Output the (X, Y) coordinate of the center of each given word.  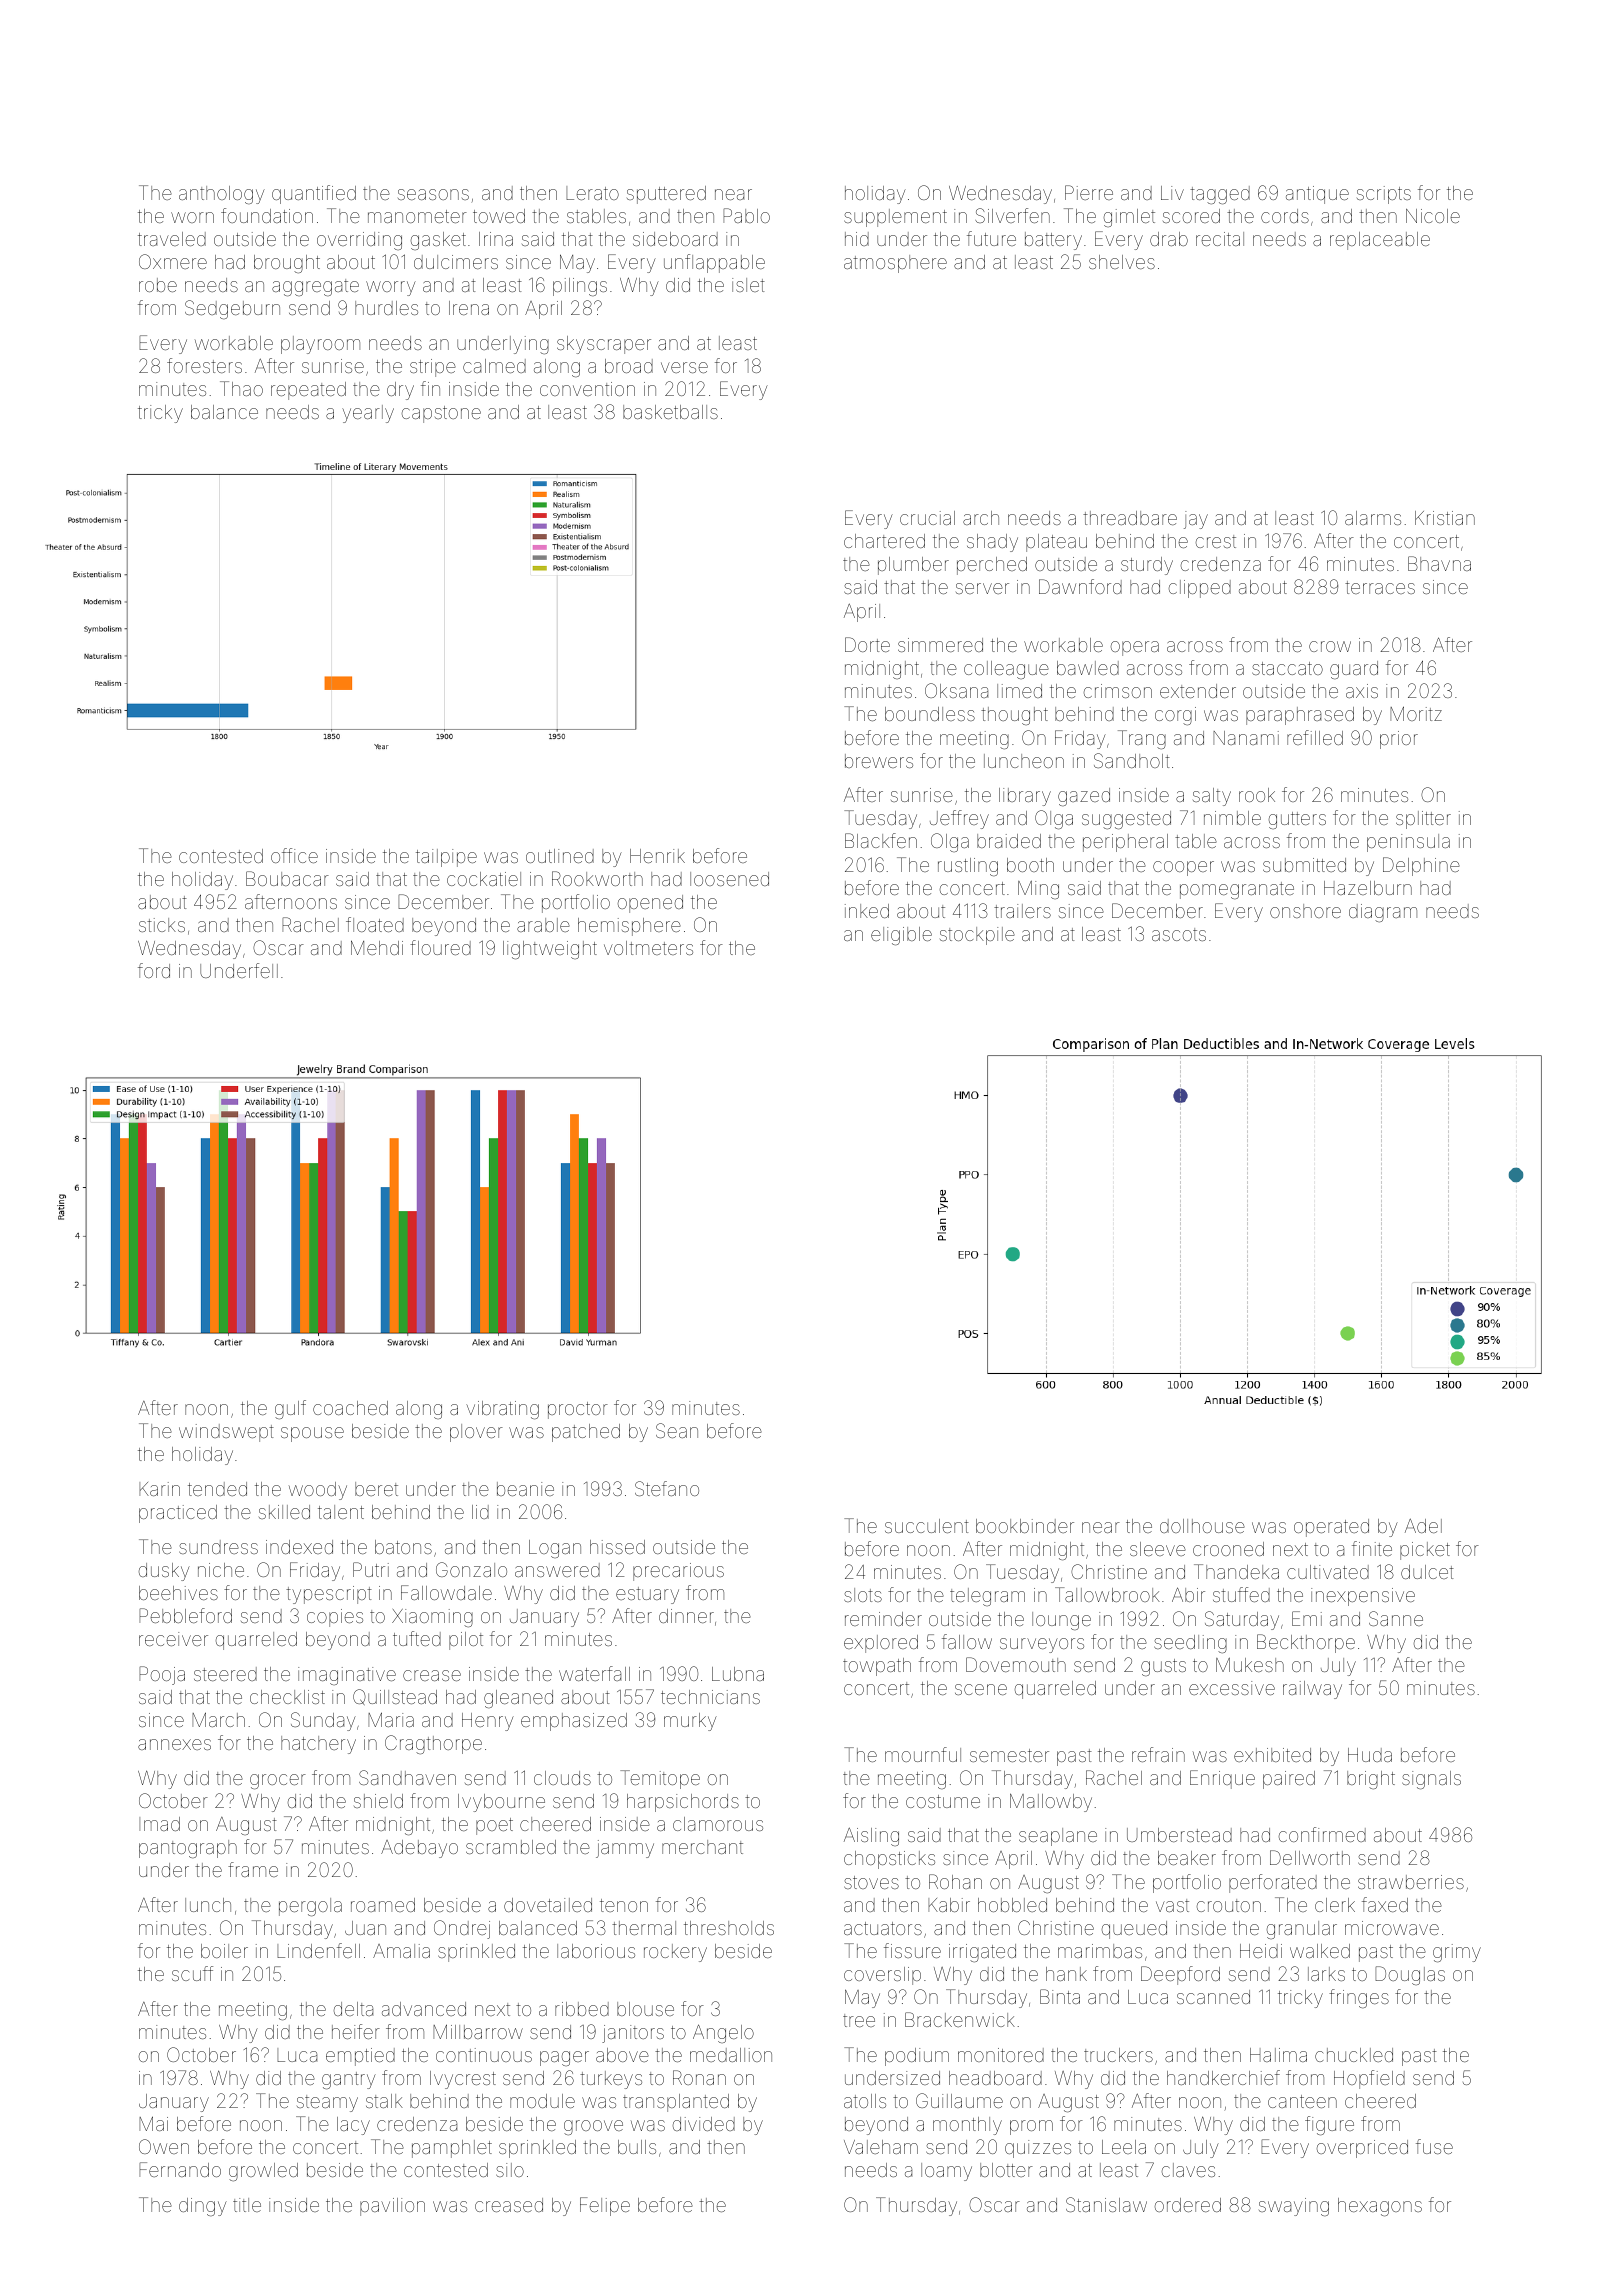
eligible (901, 936)
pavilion (392, 2207)
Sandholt (1132, 760)
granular (1302, 1930)
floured (440, 947)
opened (650, 904)
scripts (1384, 195)
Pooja (162, 1675)
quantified (314, 194)
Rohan (955, 1881)
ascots (1179, 934)
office (294, 855)
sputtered (666, 195)
